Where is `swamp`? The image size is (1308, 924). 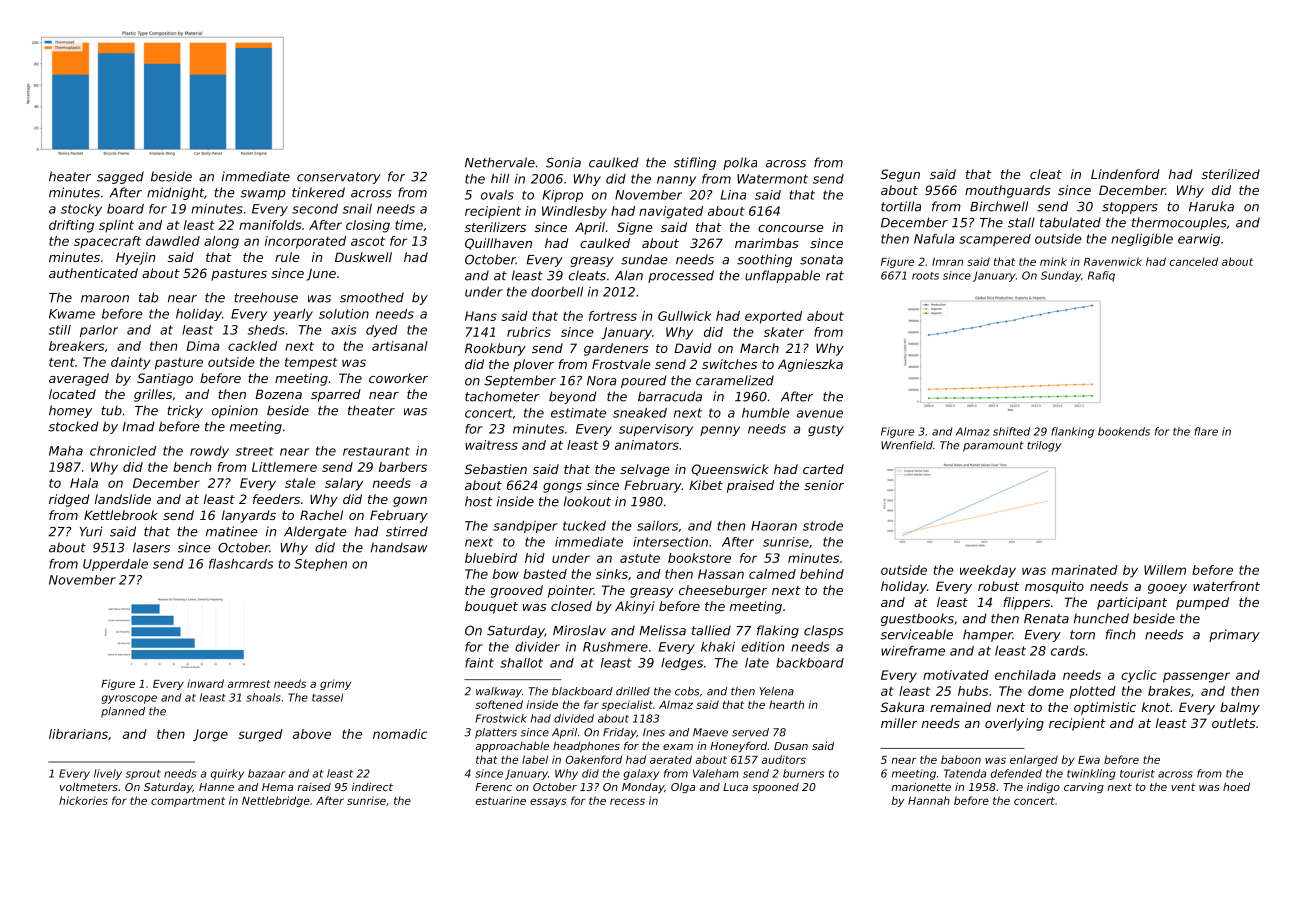 swamp is located at coordinates (263, 195).
